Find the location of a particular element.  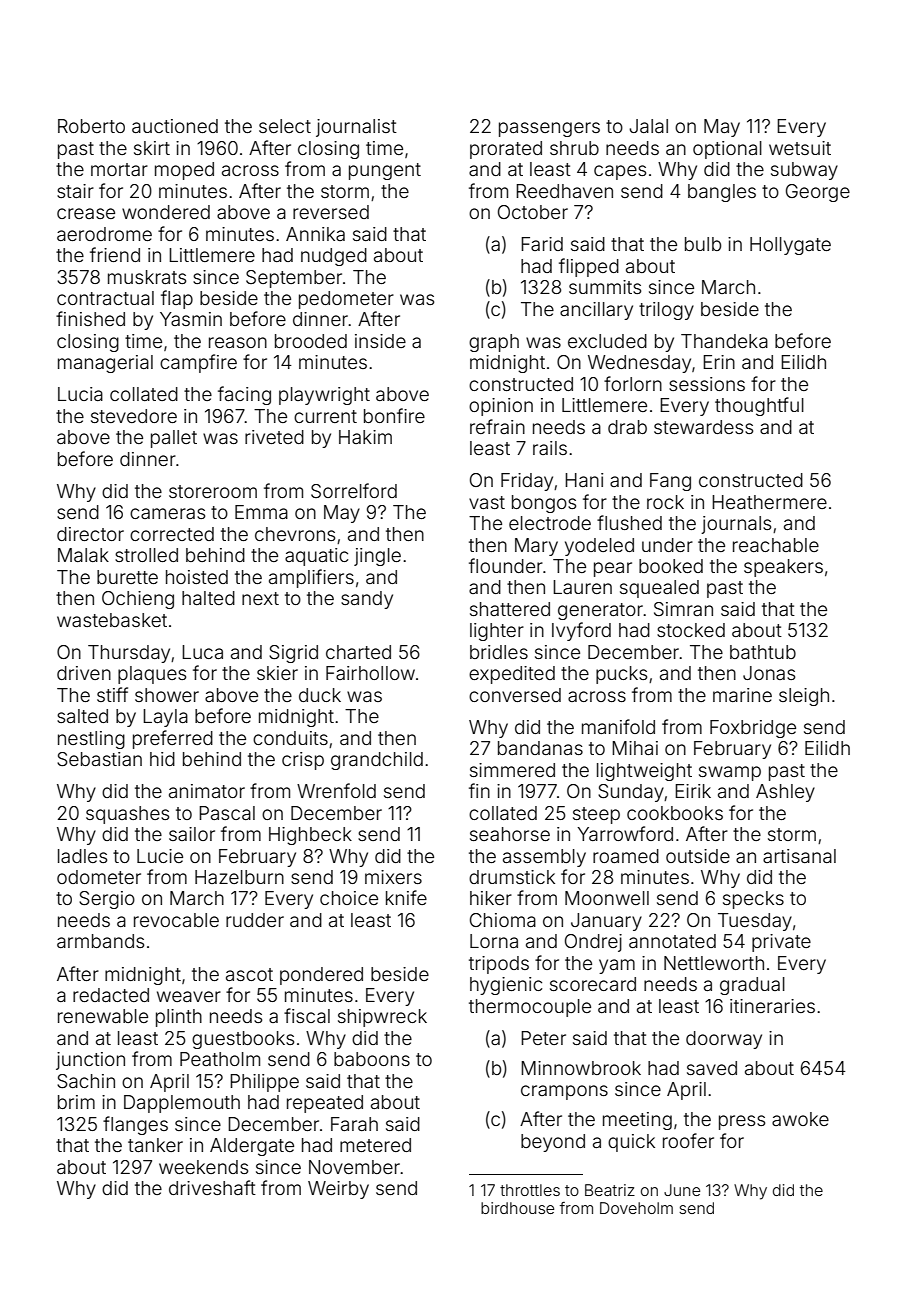

Nettleworth is located at coordinates (714, 963).
